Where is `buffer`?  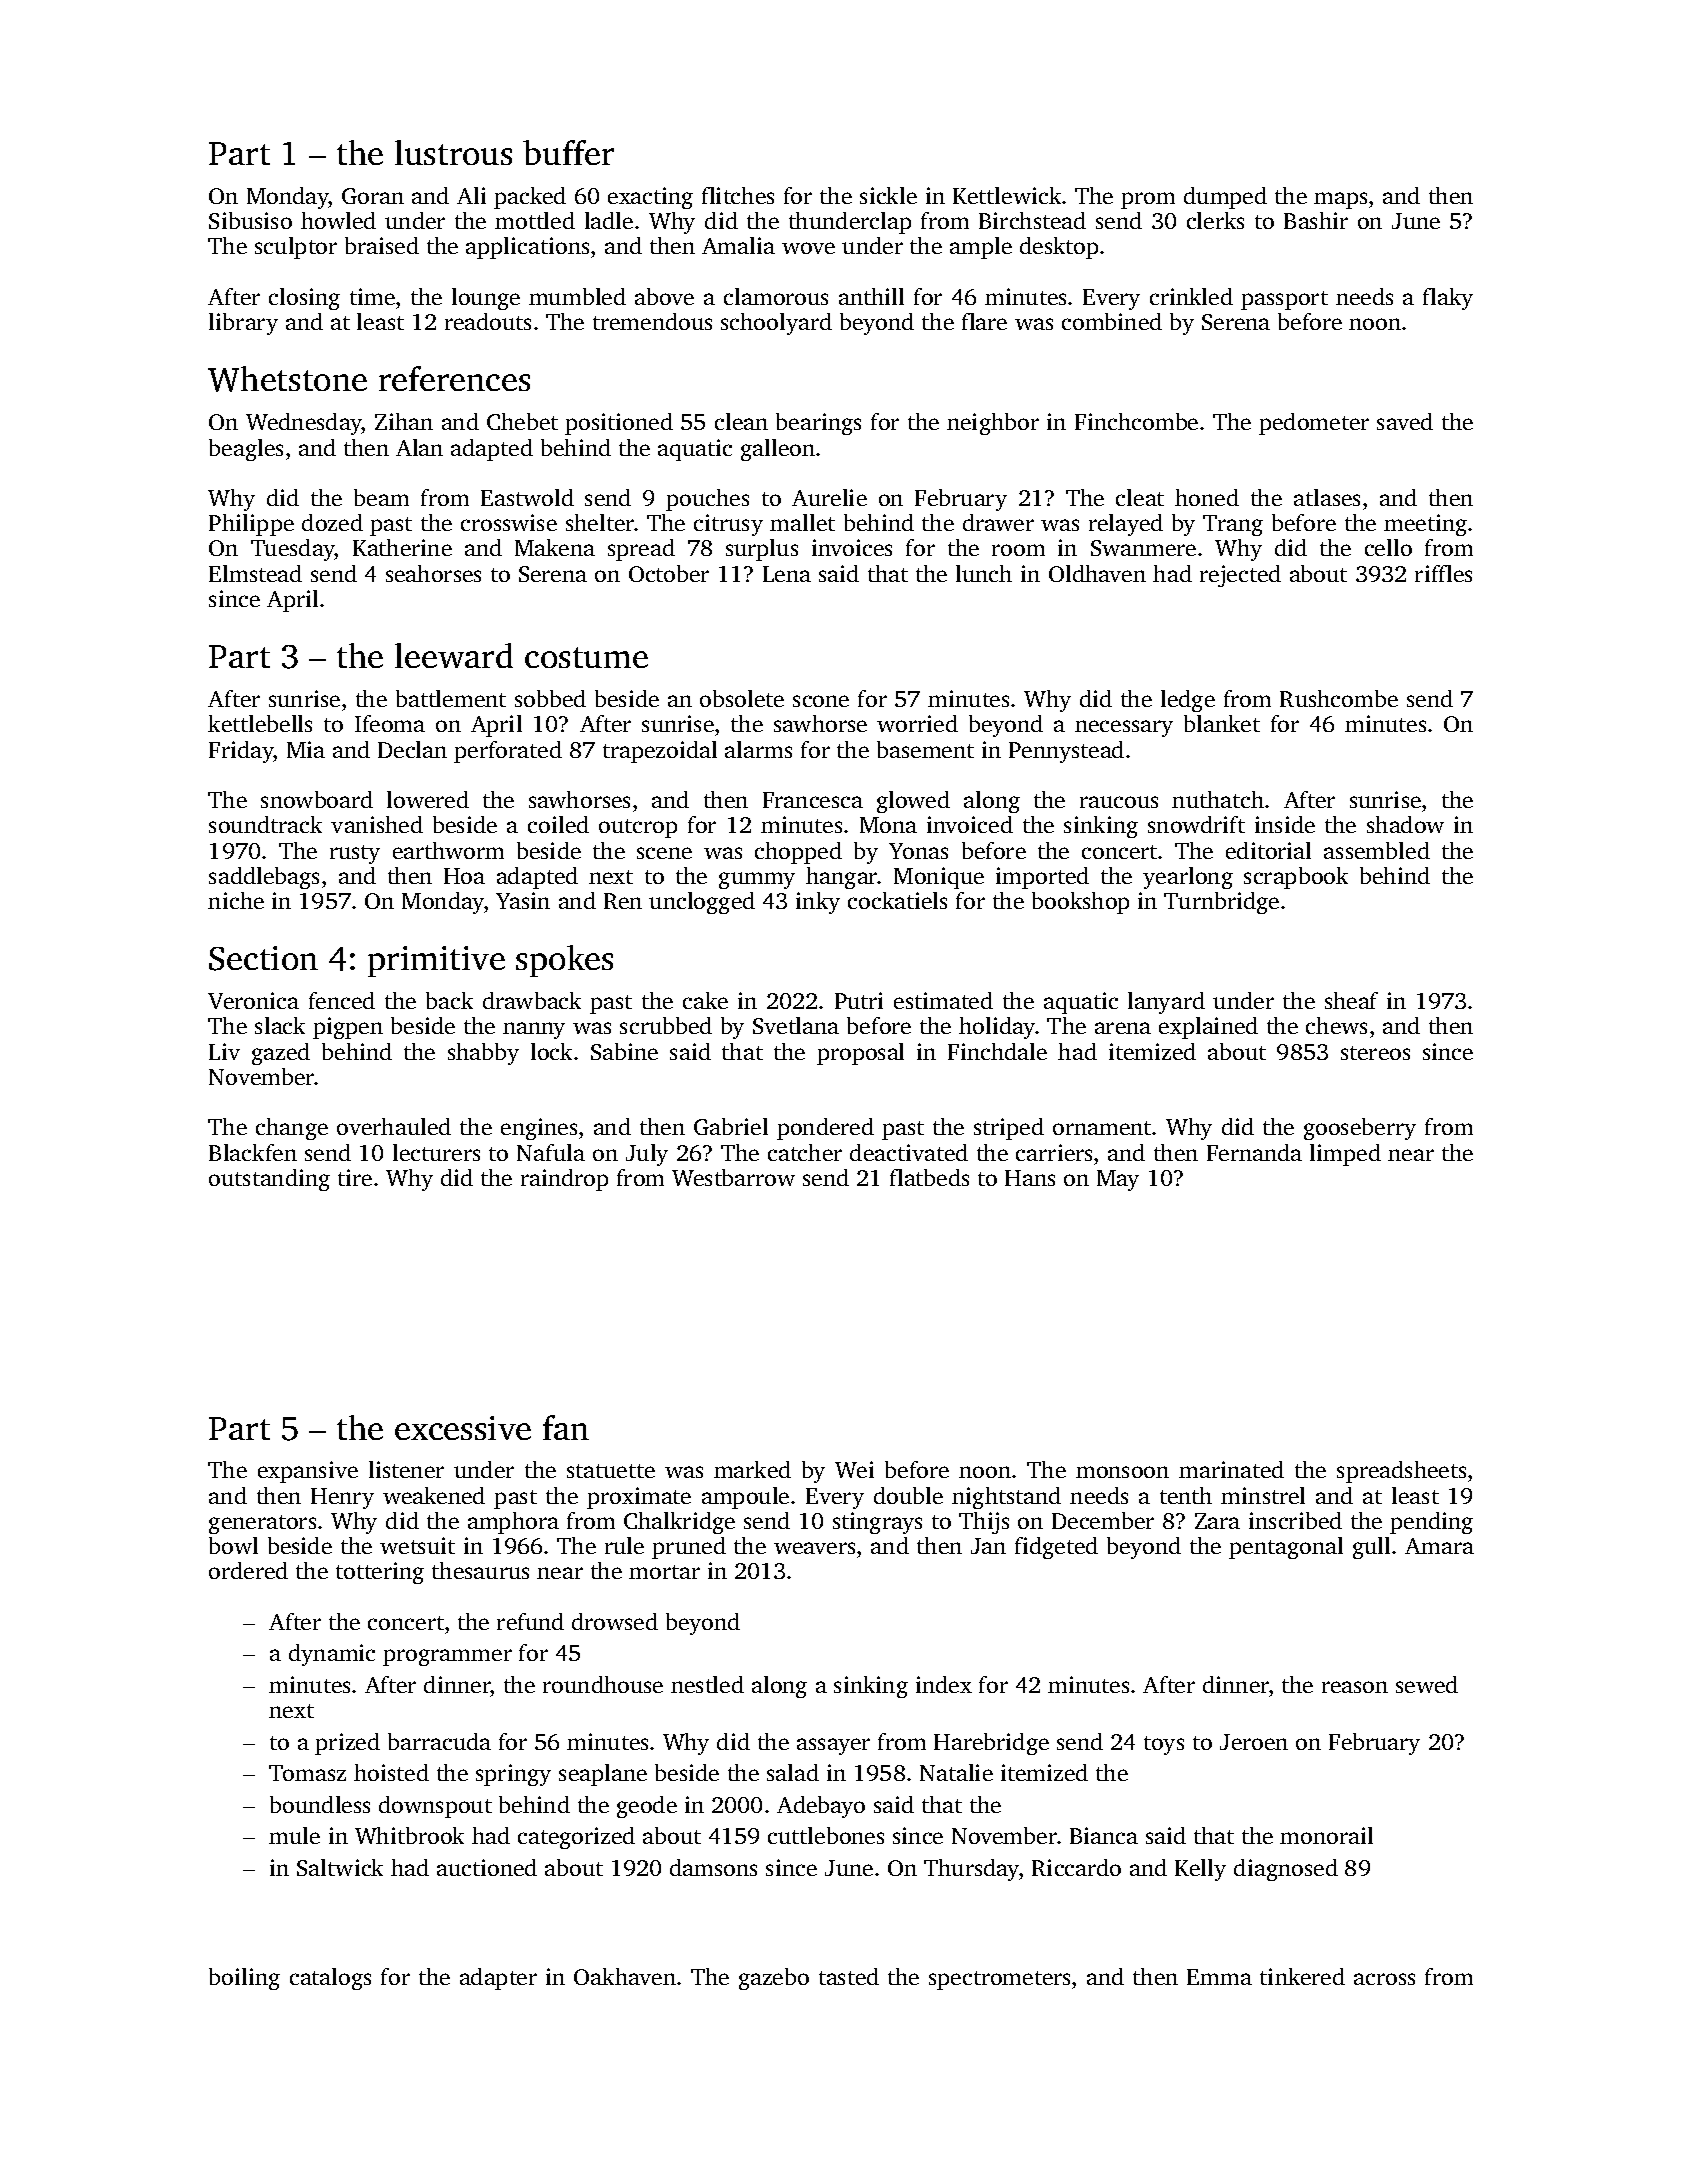 buffer is located at coordinates (568, 152).
